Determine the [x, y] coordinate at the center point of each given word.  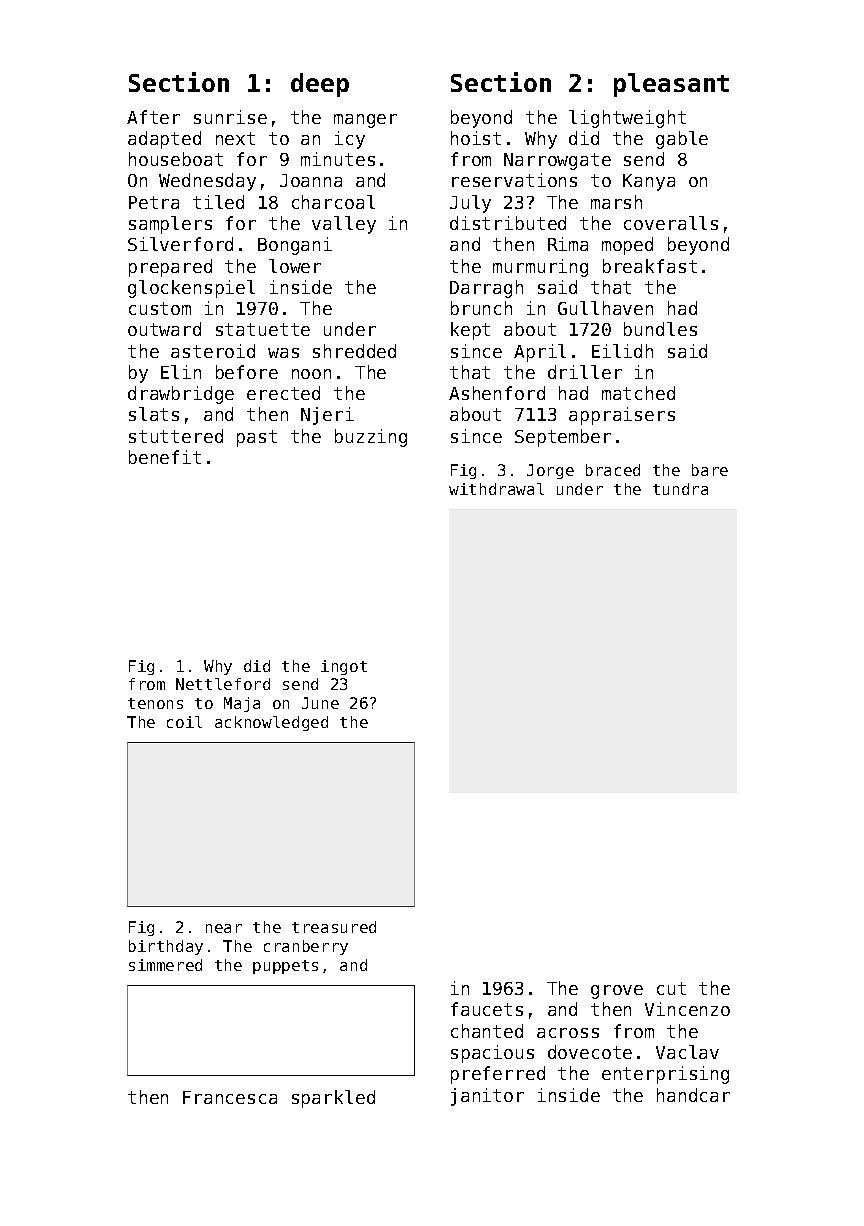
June [320, 703]
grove [617, 992]
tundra [680, 489]
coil [184, 722]
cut [671, 988]
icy [350, 140]
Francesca [230, 1097]
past [257, 438]
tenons [155, 703]
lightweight [627, 119]
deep [320, 85]
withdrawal [496, 489]
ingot [344, 667]
